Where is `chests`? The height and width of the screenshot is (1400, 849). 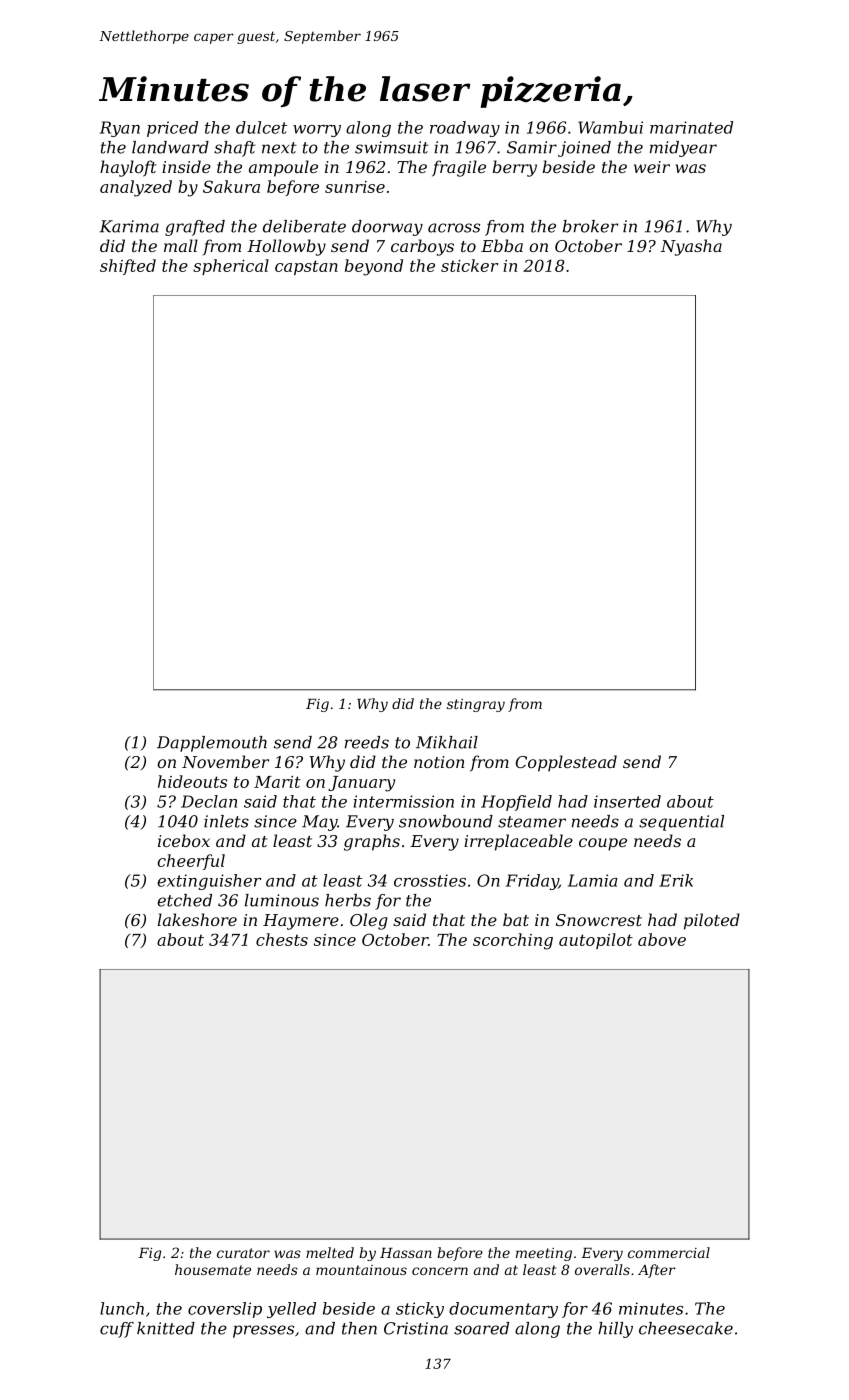 chests is located at coordinates (282, 939).
